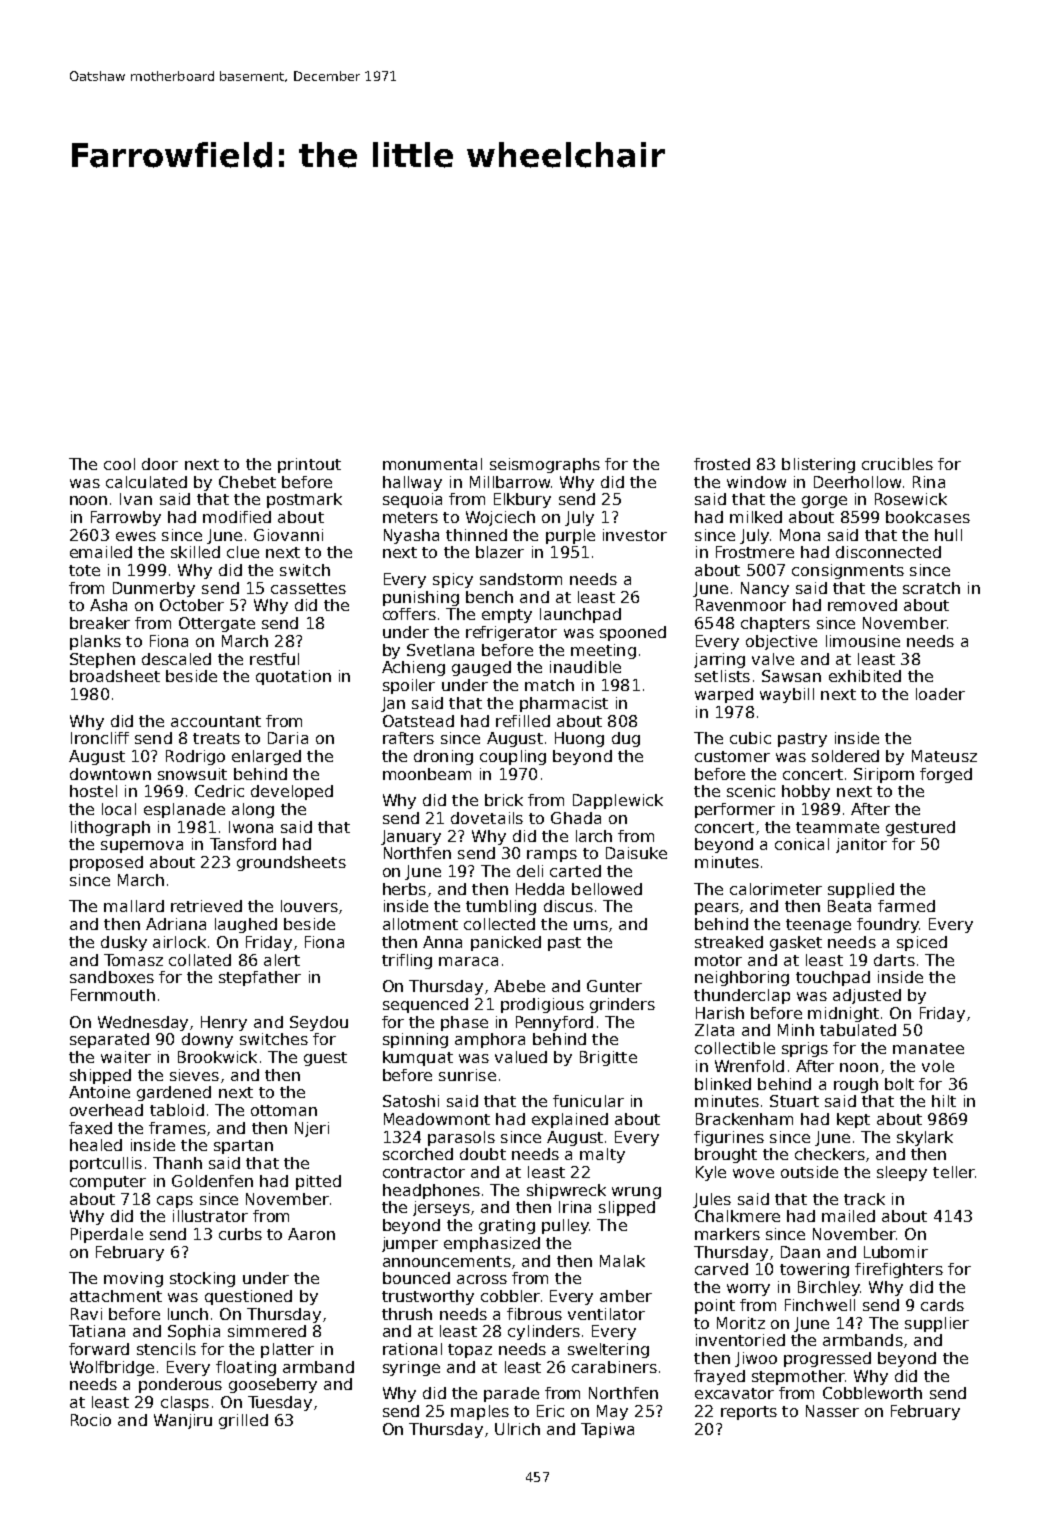 This screenshot has height=1521, width=1050. Describe the element at coordinates (119, 464) in the screenshot. I see `cool` at that location.
